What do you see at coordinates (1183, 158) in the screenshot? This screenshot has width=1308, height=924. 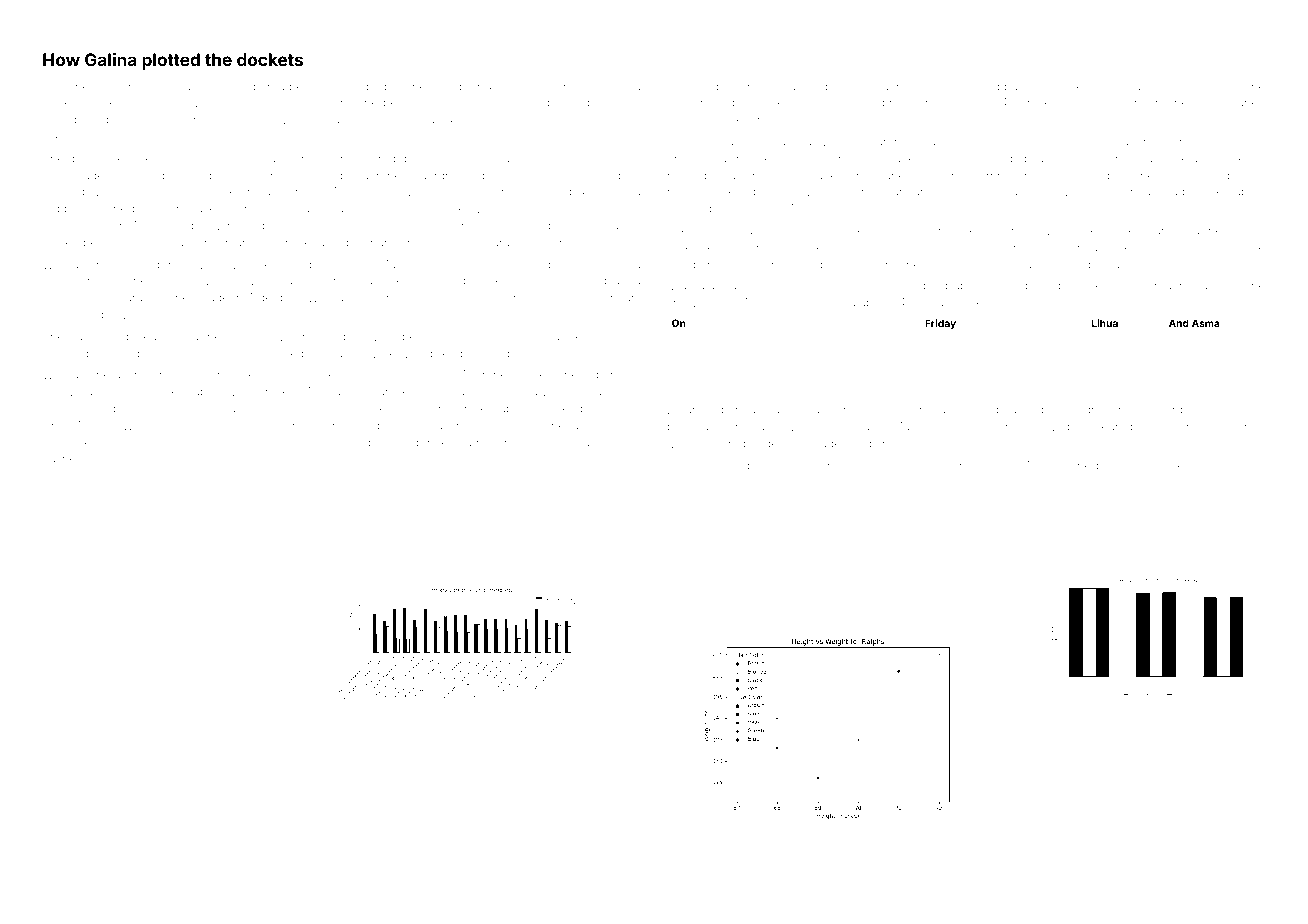 I see `Greta` at bounding box center [1183, 158].
